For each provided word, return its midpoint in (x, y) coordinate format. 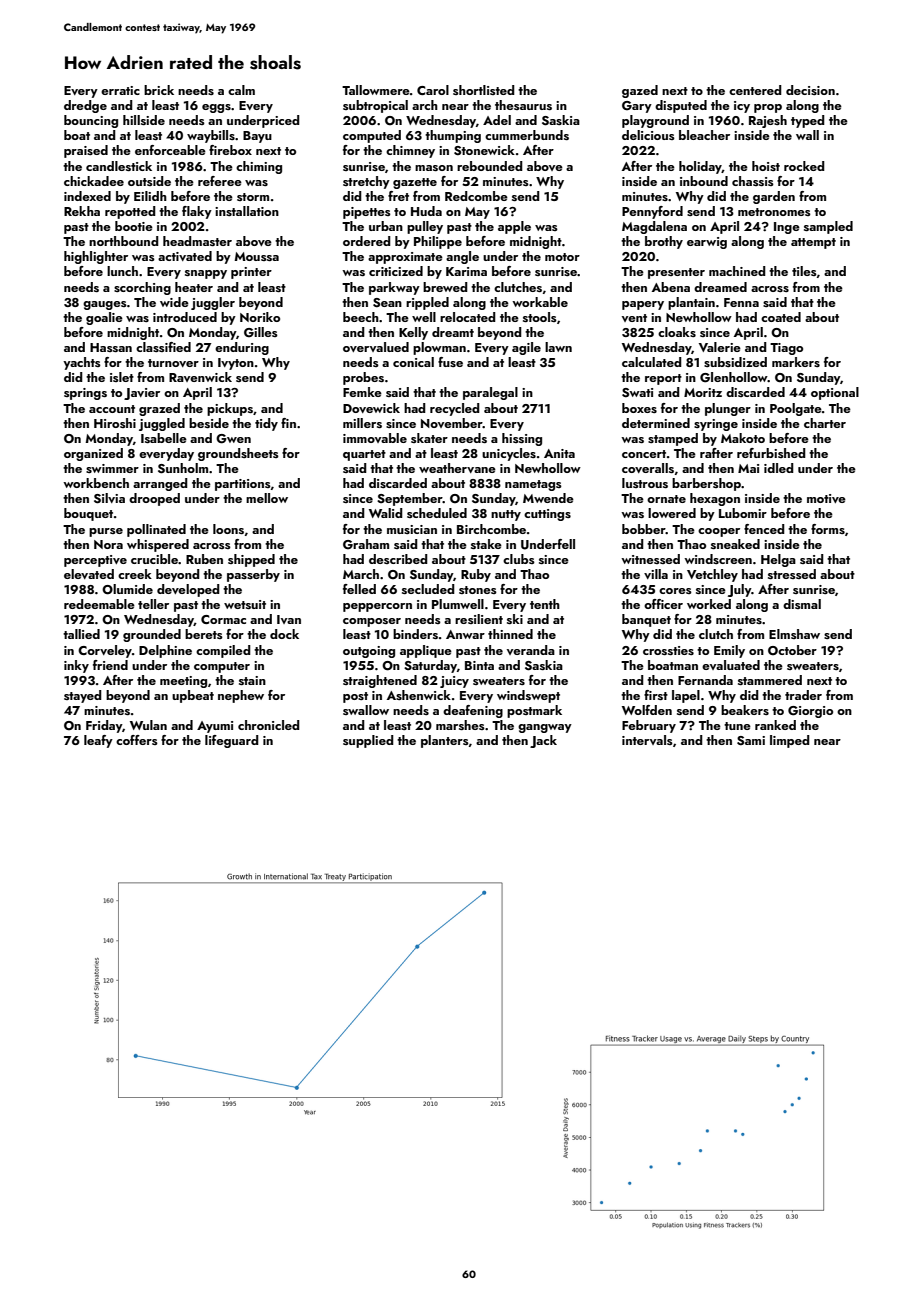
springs (85, 394)
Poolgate (796, 409)
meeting (183, 682)
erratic (120, 90)
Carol (433, 90)
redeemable (99, 604)
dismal (802, 604)
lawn (558, 347)
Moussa (256, 256)
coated (781, 317)
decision (810, 90)
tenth (545, 604)
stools (540, 317)
